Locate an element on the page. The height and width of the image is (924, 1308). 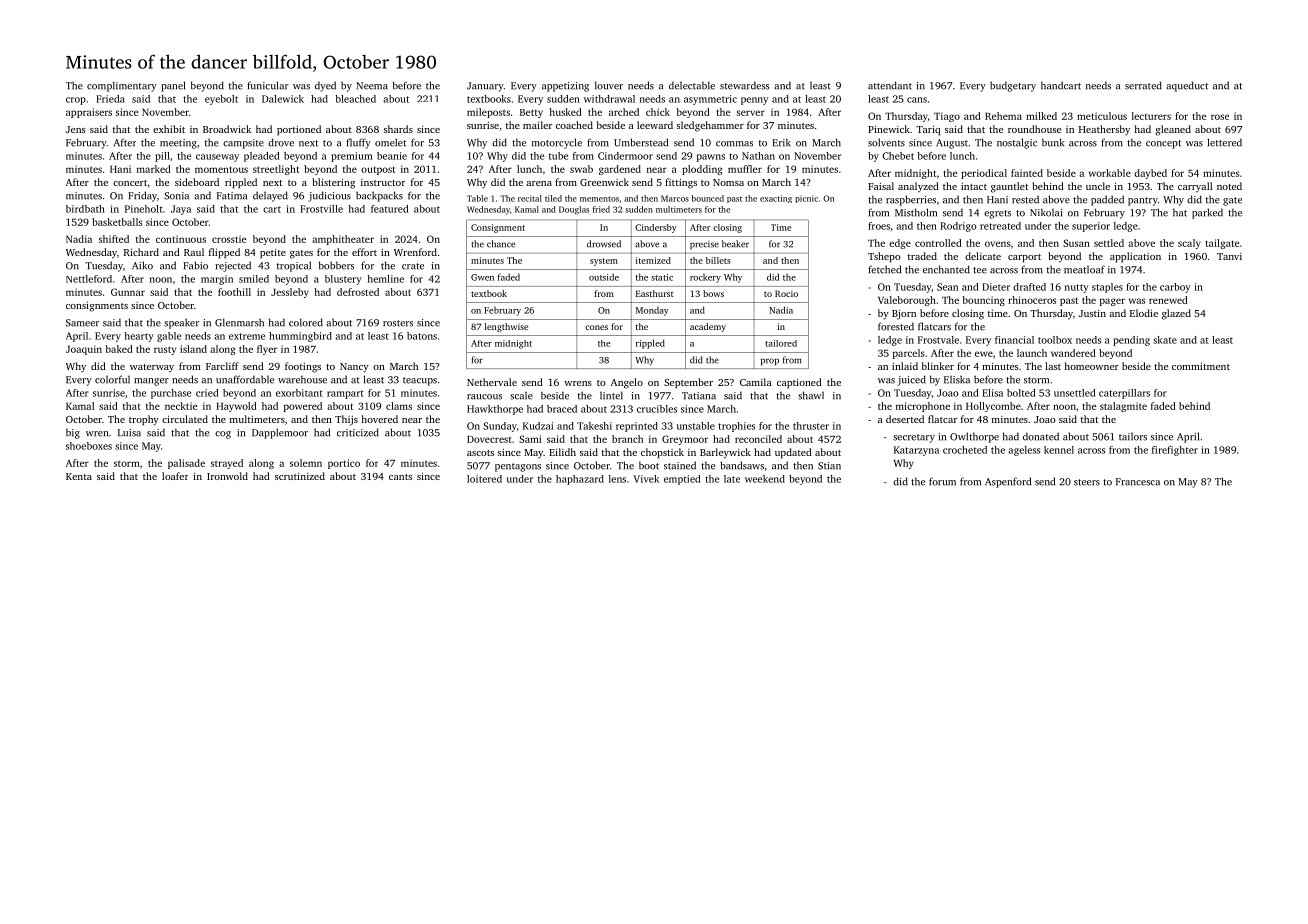
complimentary is located at coordinates (122, 86).
